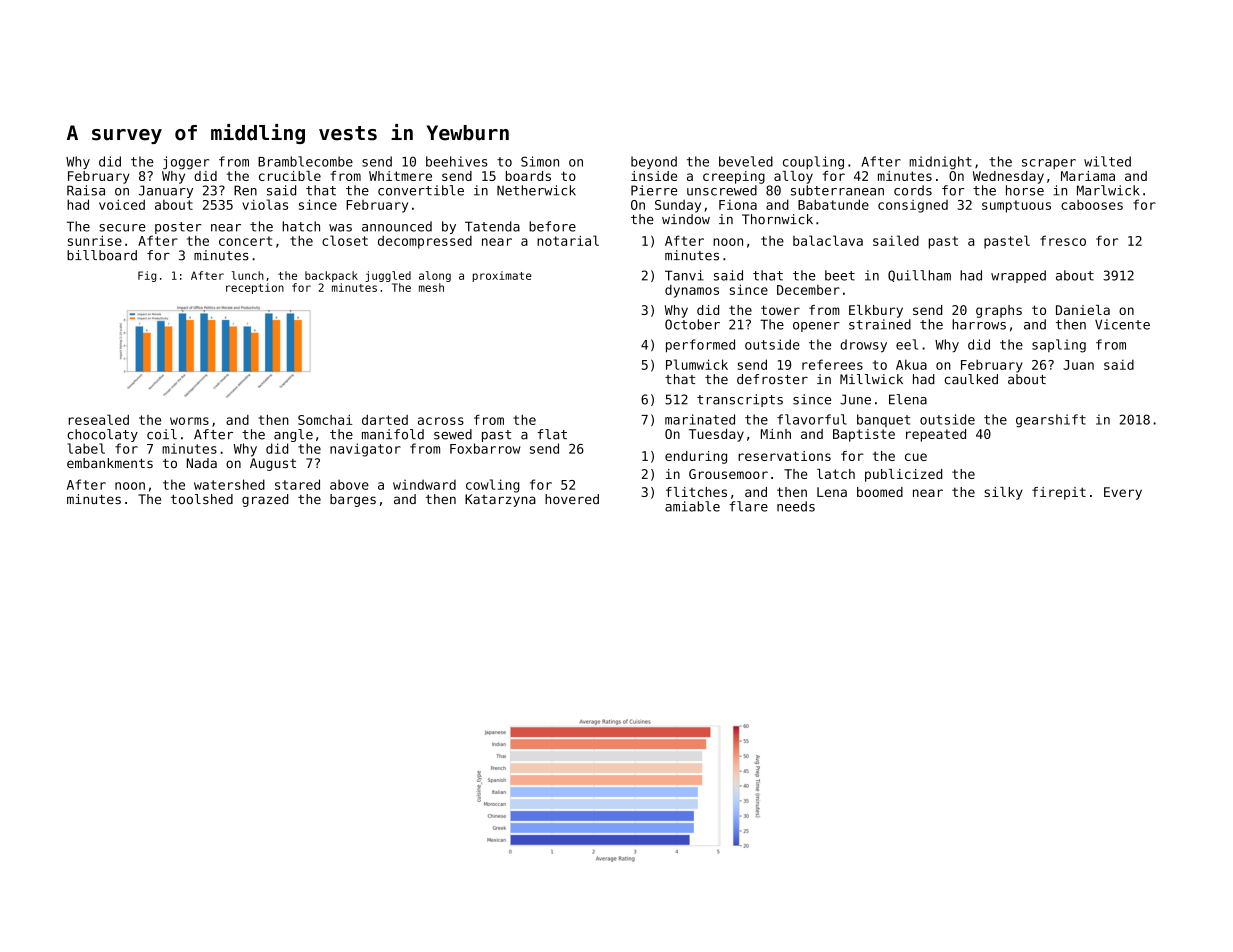 The width and height of the screenshot is (1233, 952). Describe the element at coordinates (913, 190) in the screenshot. I see `cords` at that location.
